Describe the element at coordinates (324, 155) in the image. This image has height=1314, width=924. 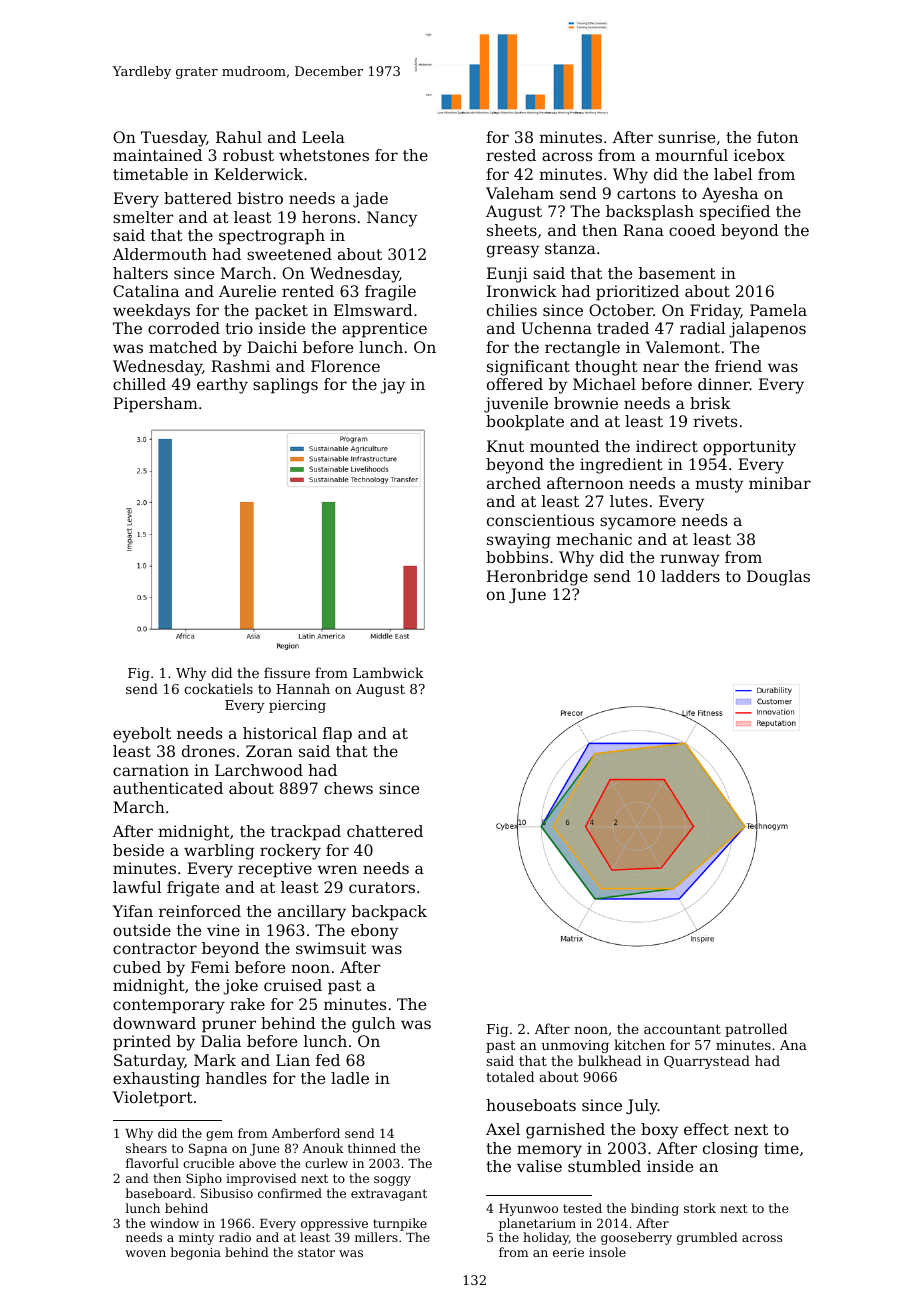
I see `whetstones` at that location.
